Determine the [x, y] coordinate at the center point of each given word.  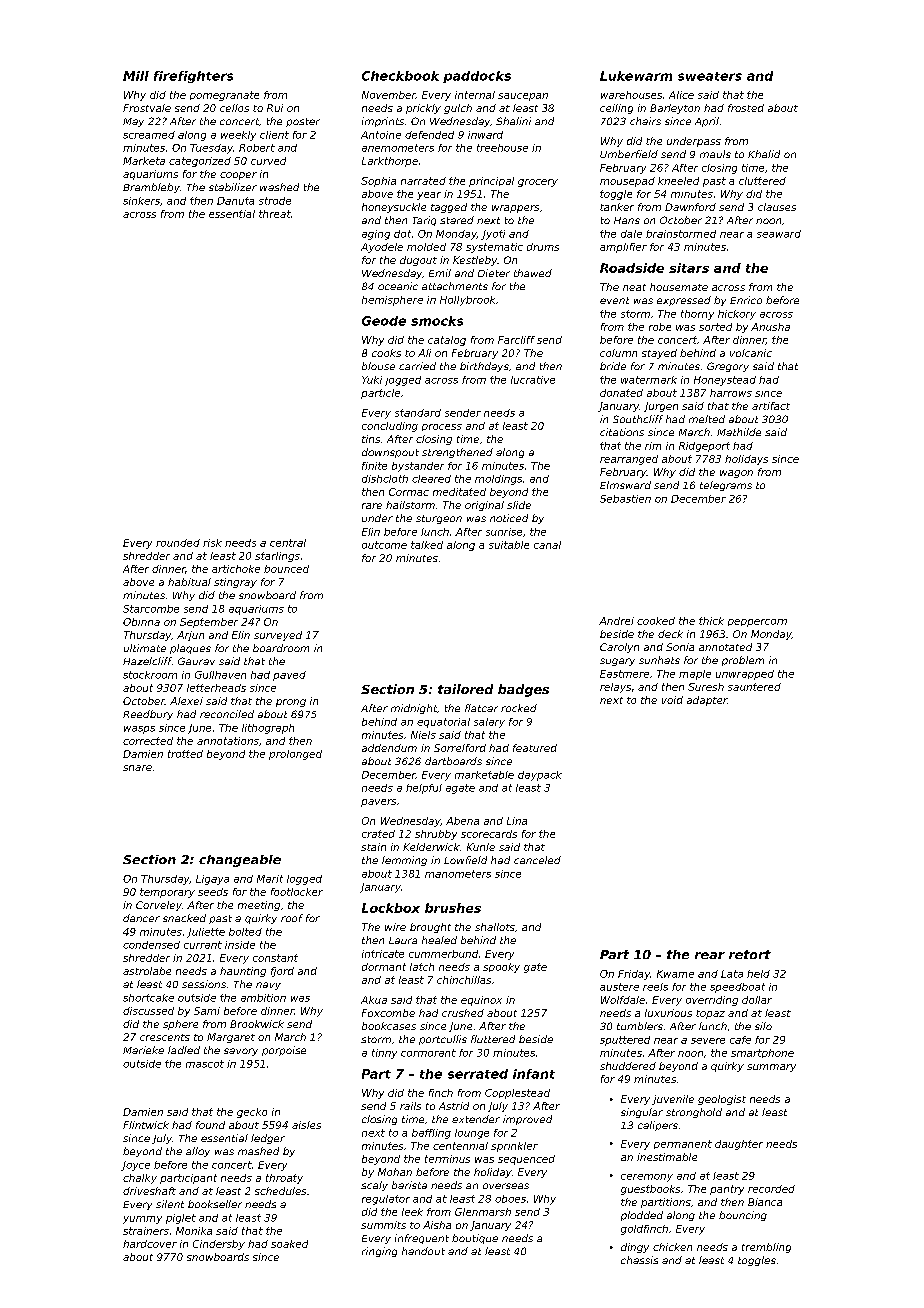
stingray [235, 583]
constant [275, 958]
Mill [136, 76]
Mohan [395, 1172]
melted [707, 419]
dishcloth [385, 479]
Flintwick [146, 1125]
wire [395, 927]
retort [750, 954]
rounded [178, 543]
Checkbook [400, 76]
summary [771, 1068]
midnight [414, 709]
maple [695, 675]
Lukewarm [636, 76]
